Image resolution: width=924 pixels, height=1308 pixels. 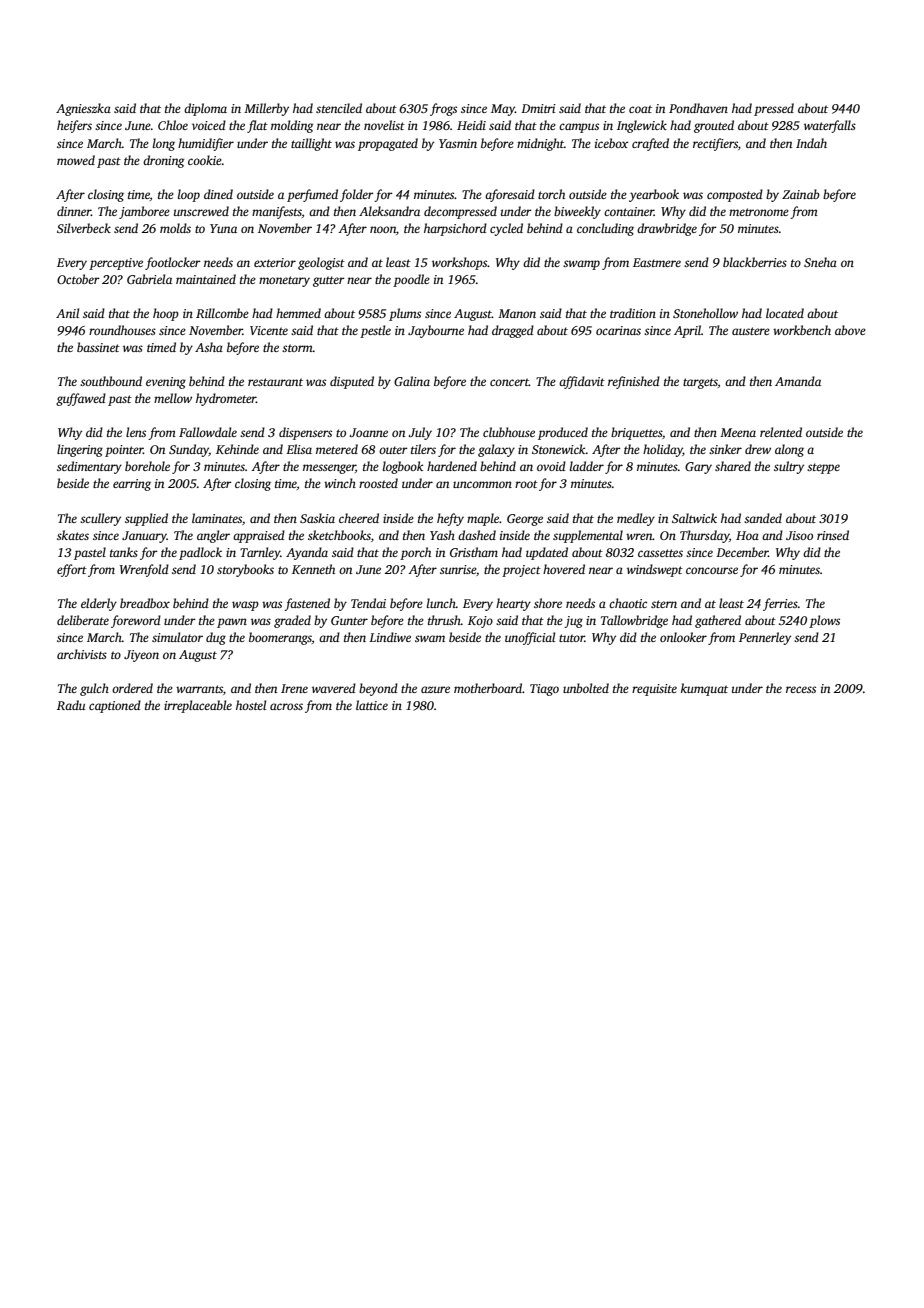 What do you see at coordinates (74, 126) in the screenshot?
I see `heifers` at bounding box center [74, 126].
